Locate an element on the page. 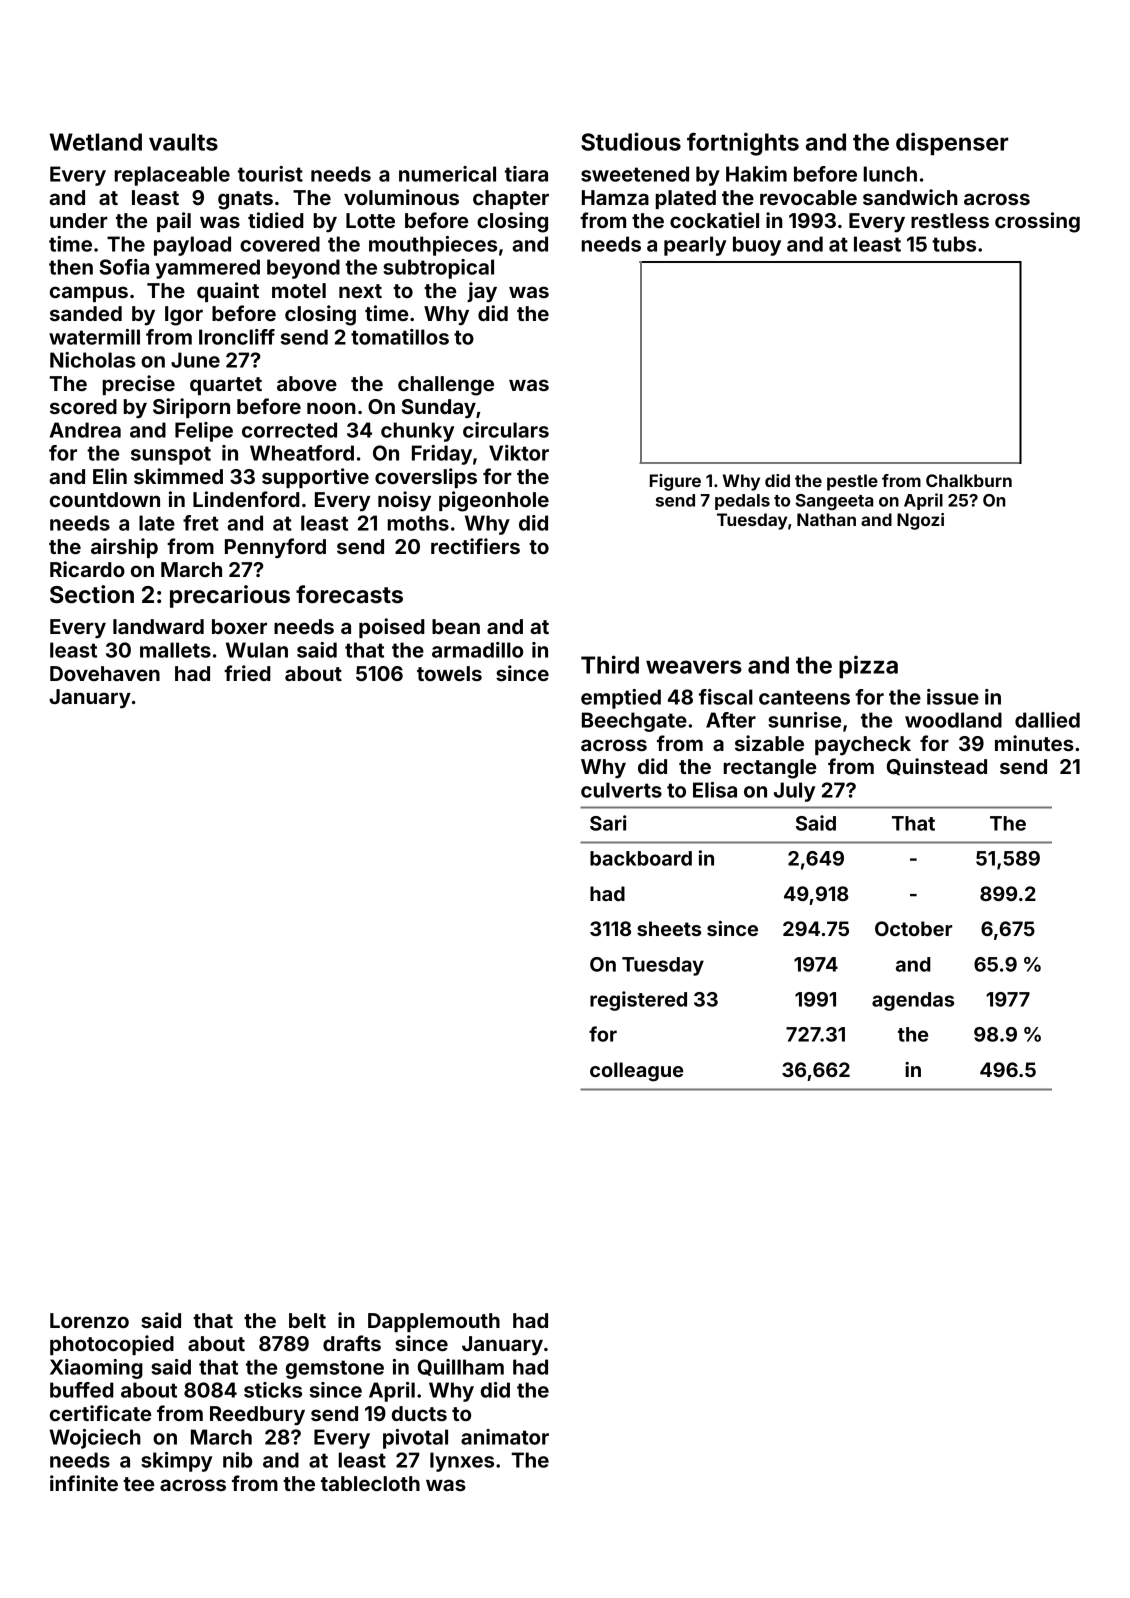 The image size is (1130, 1598). Quillham is located at coordinates (461, 1367).
